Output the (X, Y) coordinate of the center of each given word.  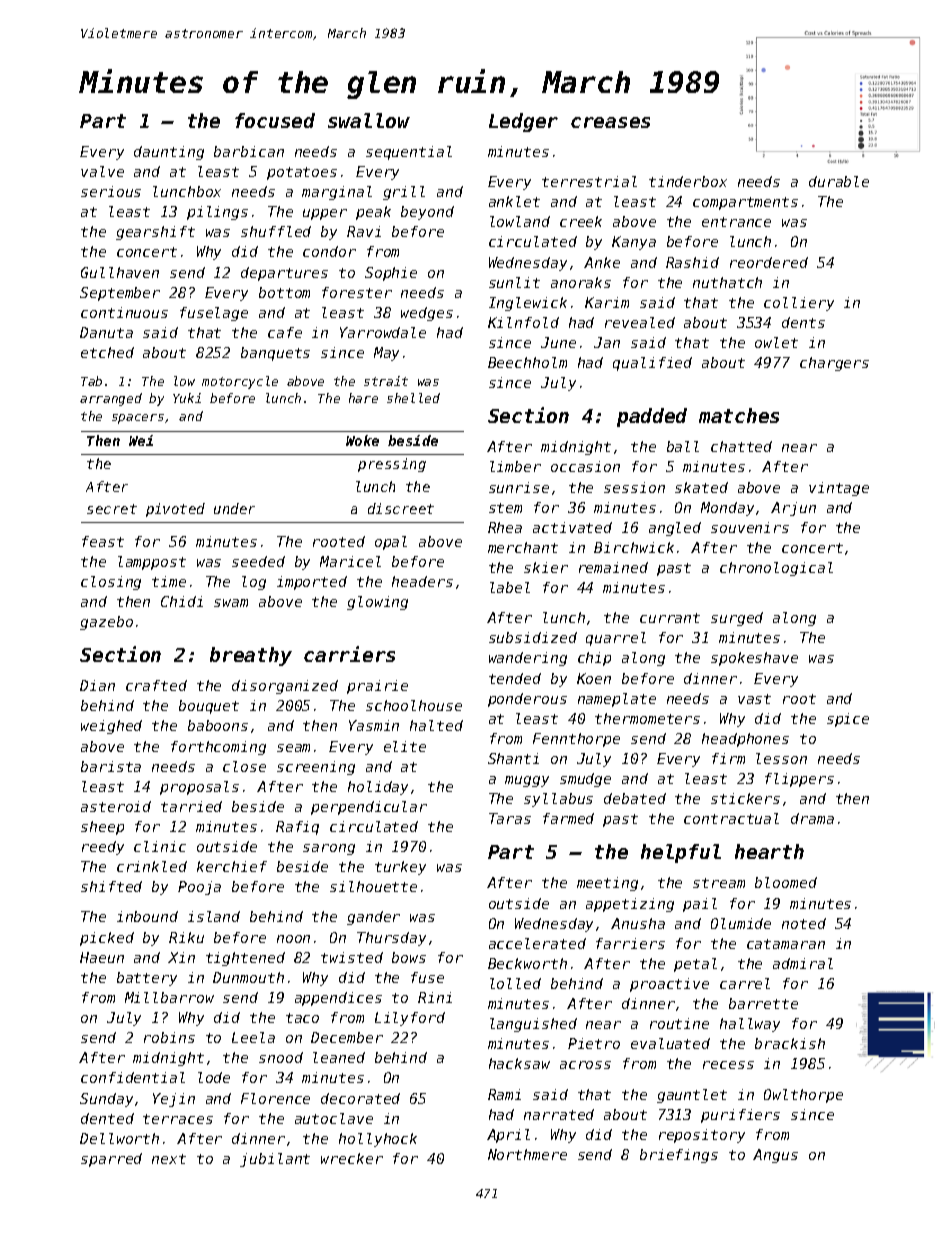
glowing (377, 603)
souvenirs (750, 527)
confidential (133, 1077)
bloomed (786, 882)
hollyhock (378, 1140)
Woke (362, 440)
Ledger (523, 122)
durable (839, 181)
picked (107, 939)
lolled (515, 983)
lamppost (152, 563)
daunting (169, 153)
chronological (776, 569)
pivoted (175, 510)
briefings (679, 1156)
